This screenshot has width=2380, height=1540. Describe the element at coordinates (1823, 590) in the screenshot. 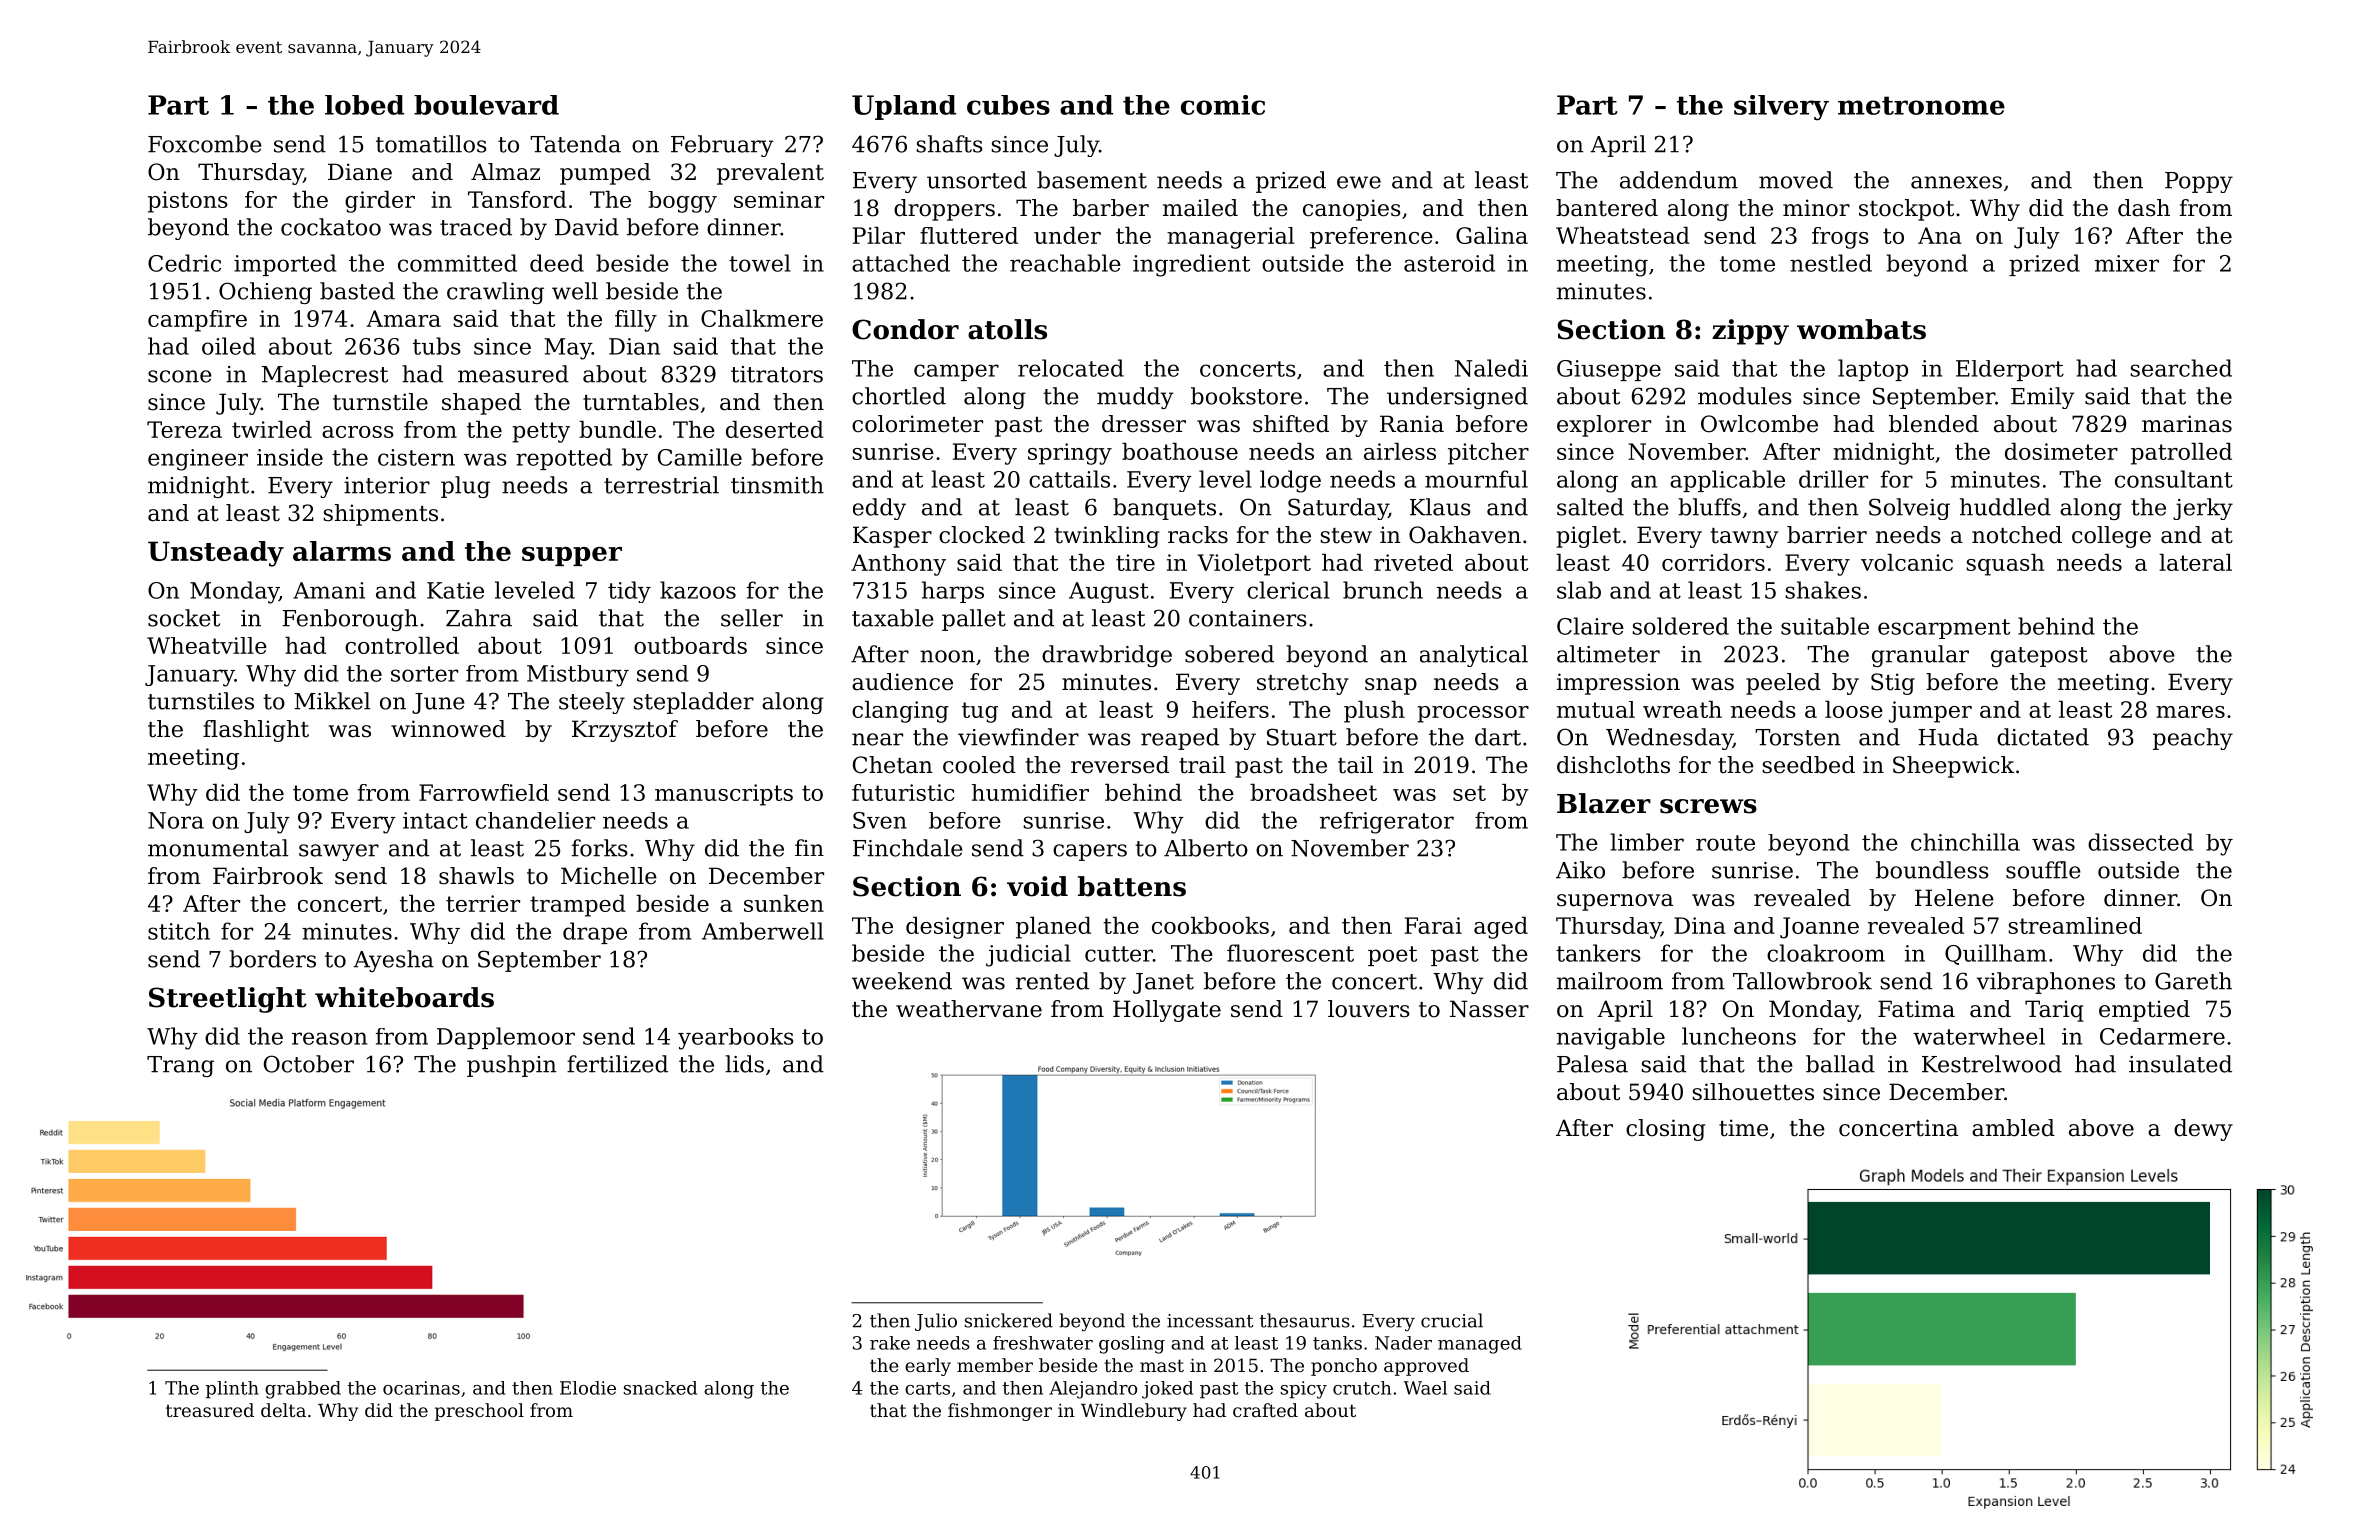

I see `shakes` at that location.
